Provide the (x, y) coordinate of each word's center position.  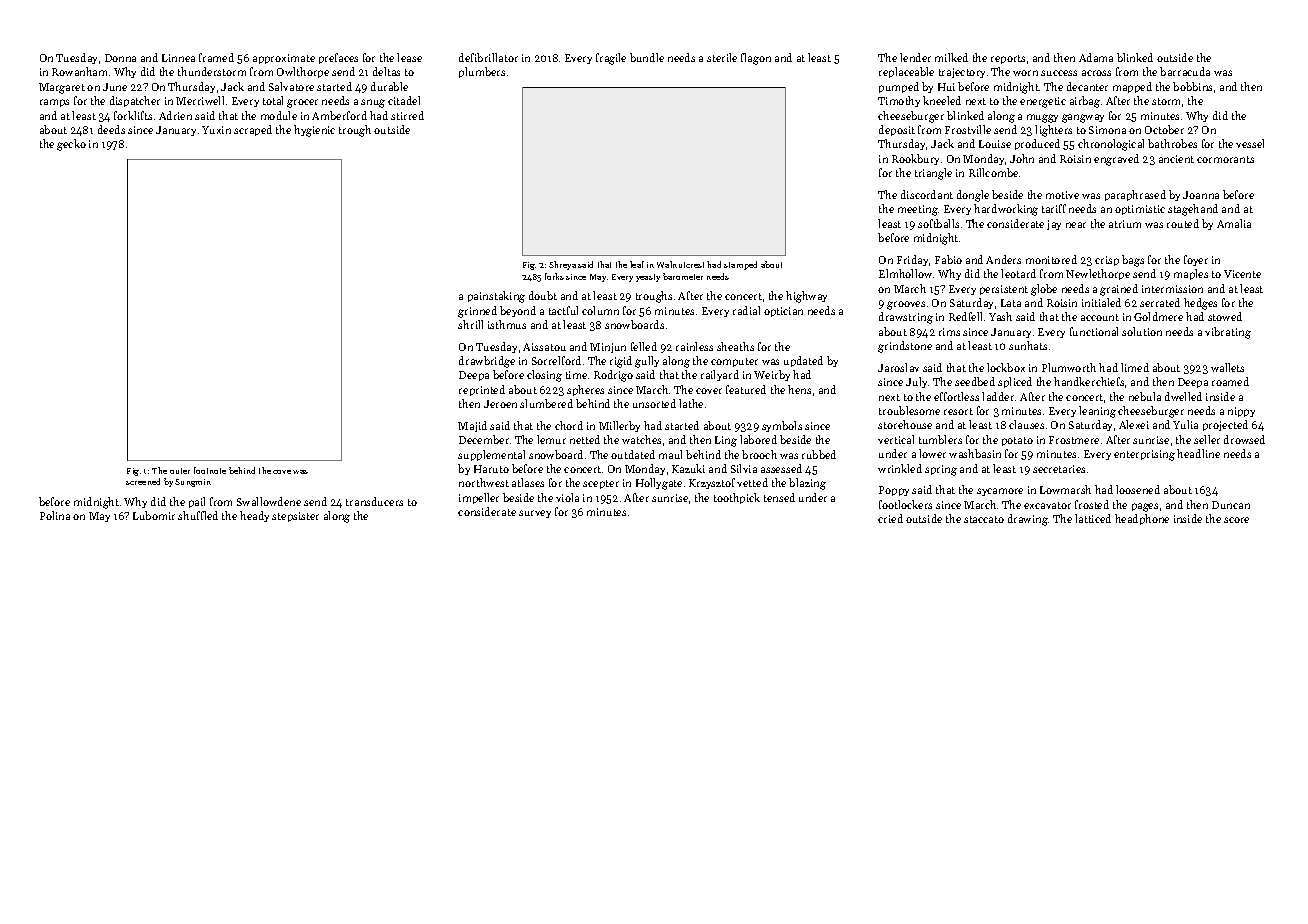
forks (554, 276)
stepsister (295, 517)
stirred (407, 115)
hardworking (1006, 210)
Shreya (562, 265)
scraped (253, 130)
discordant (927, 194)
